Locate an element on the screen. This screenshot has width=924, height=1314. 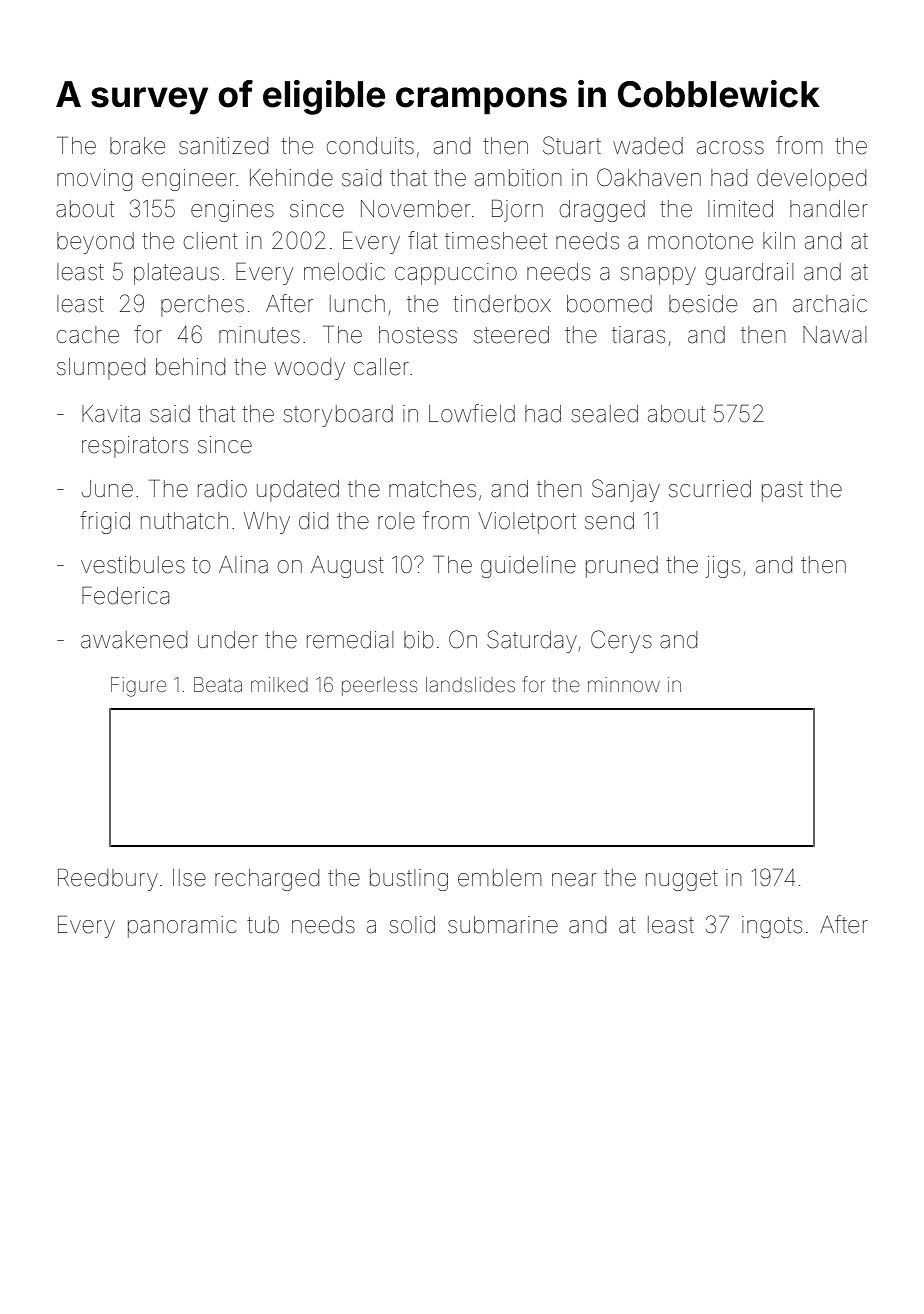
tub is located at coordinates (263, 925).
